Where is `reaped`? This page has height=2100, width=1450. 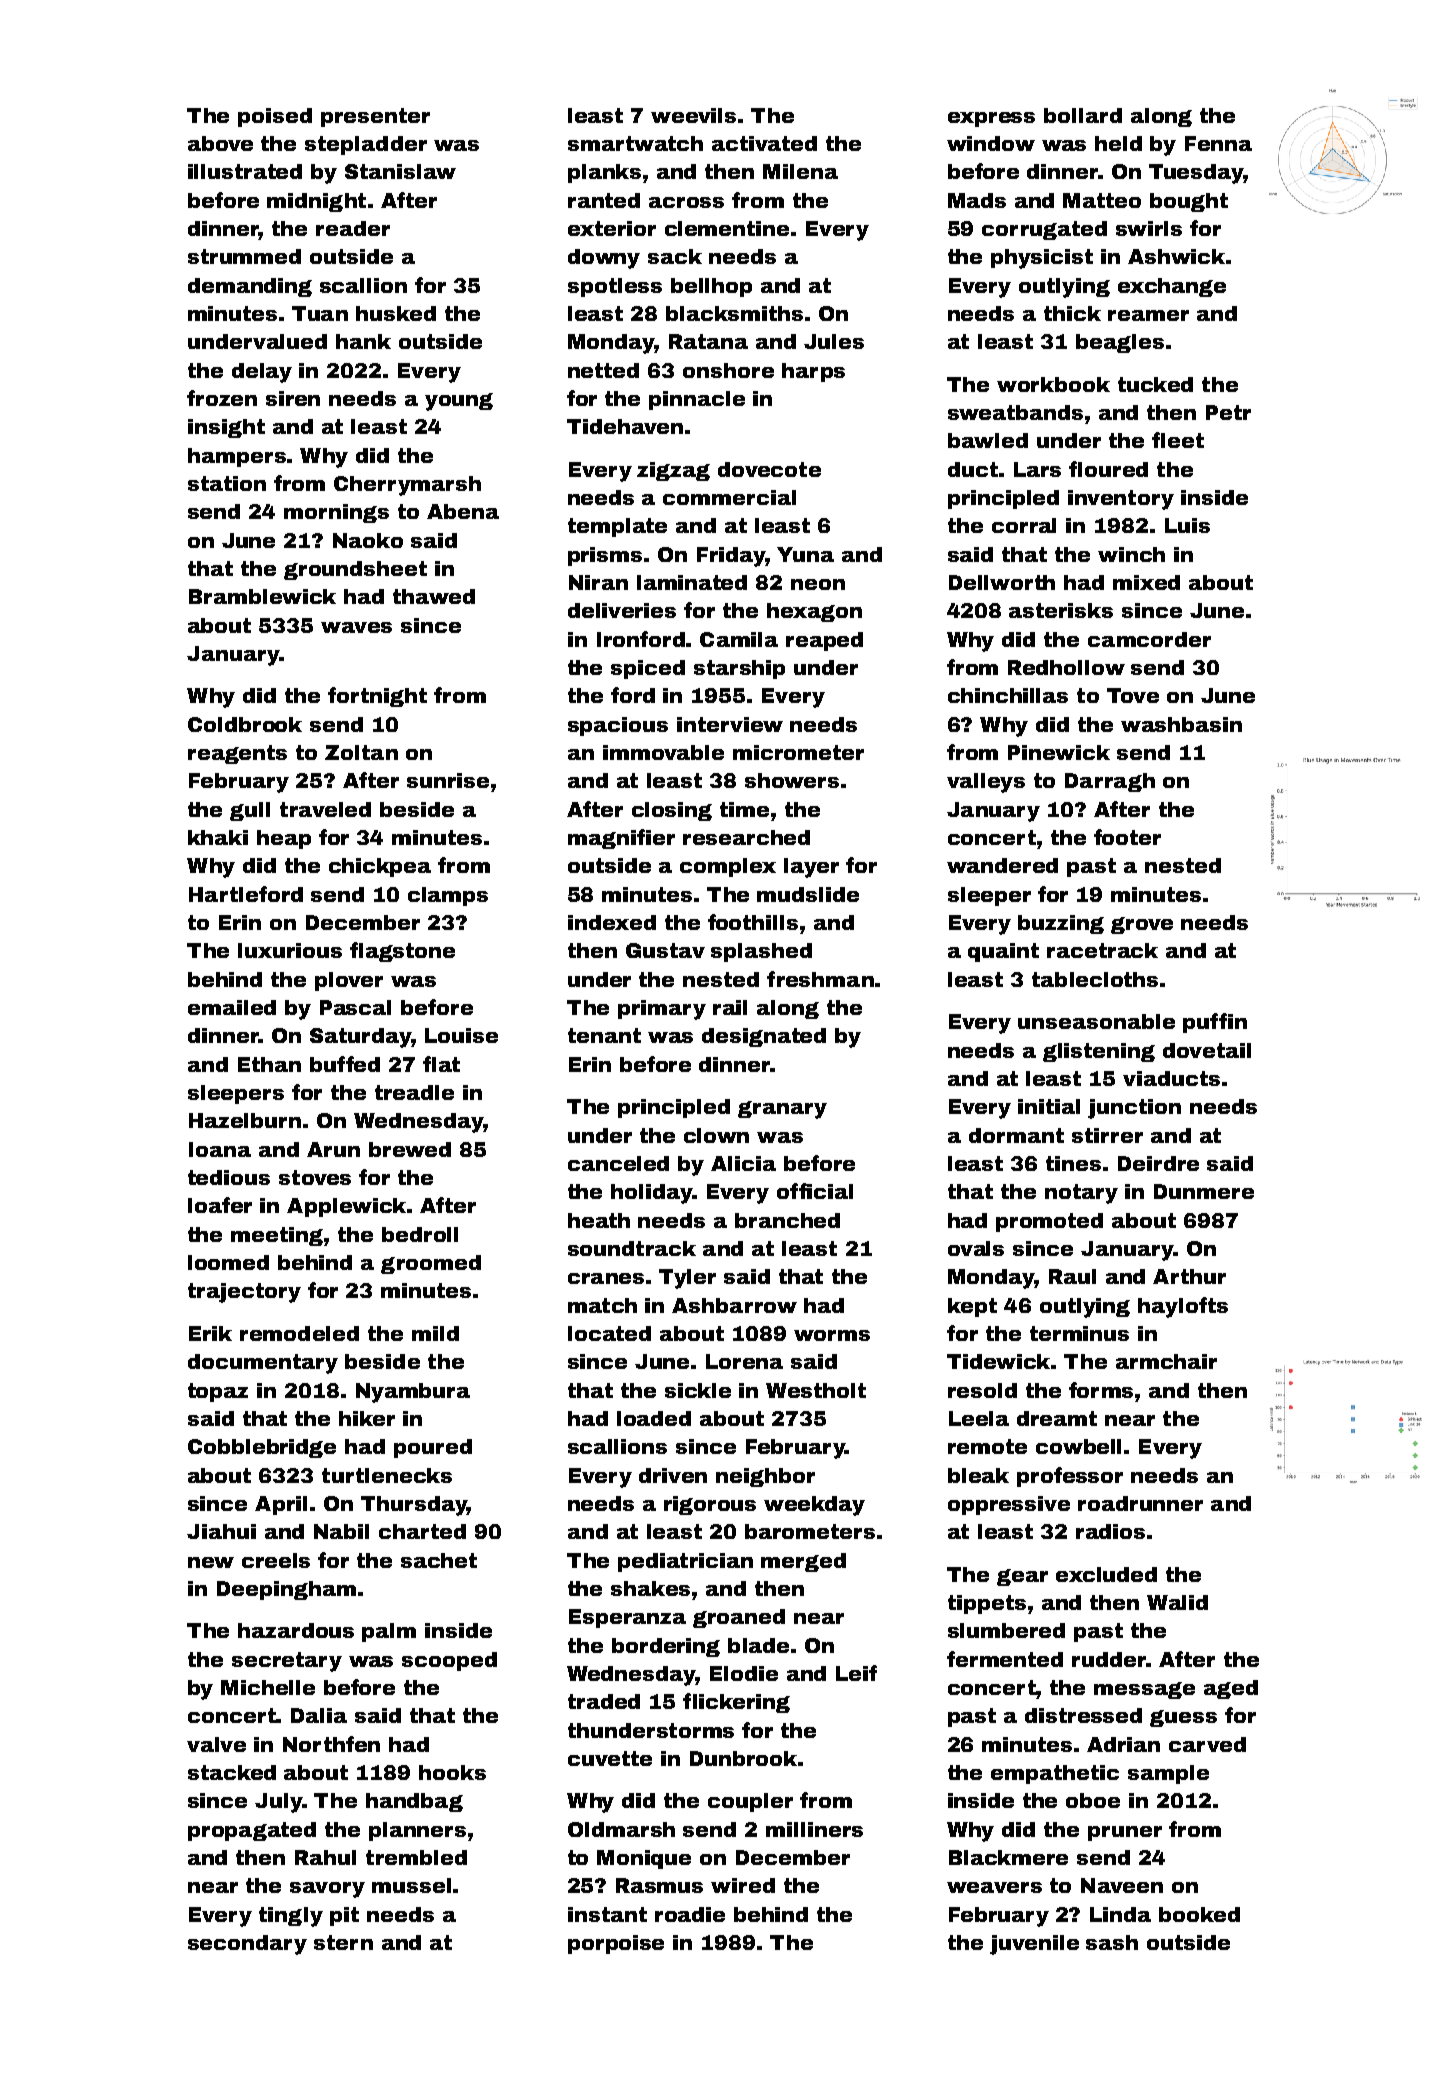 reaped is located at coordinates (824, 641).
